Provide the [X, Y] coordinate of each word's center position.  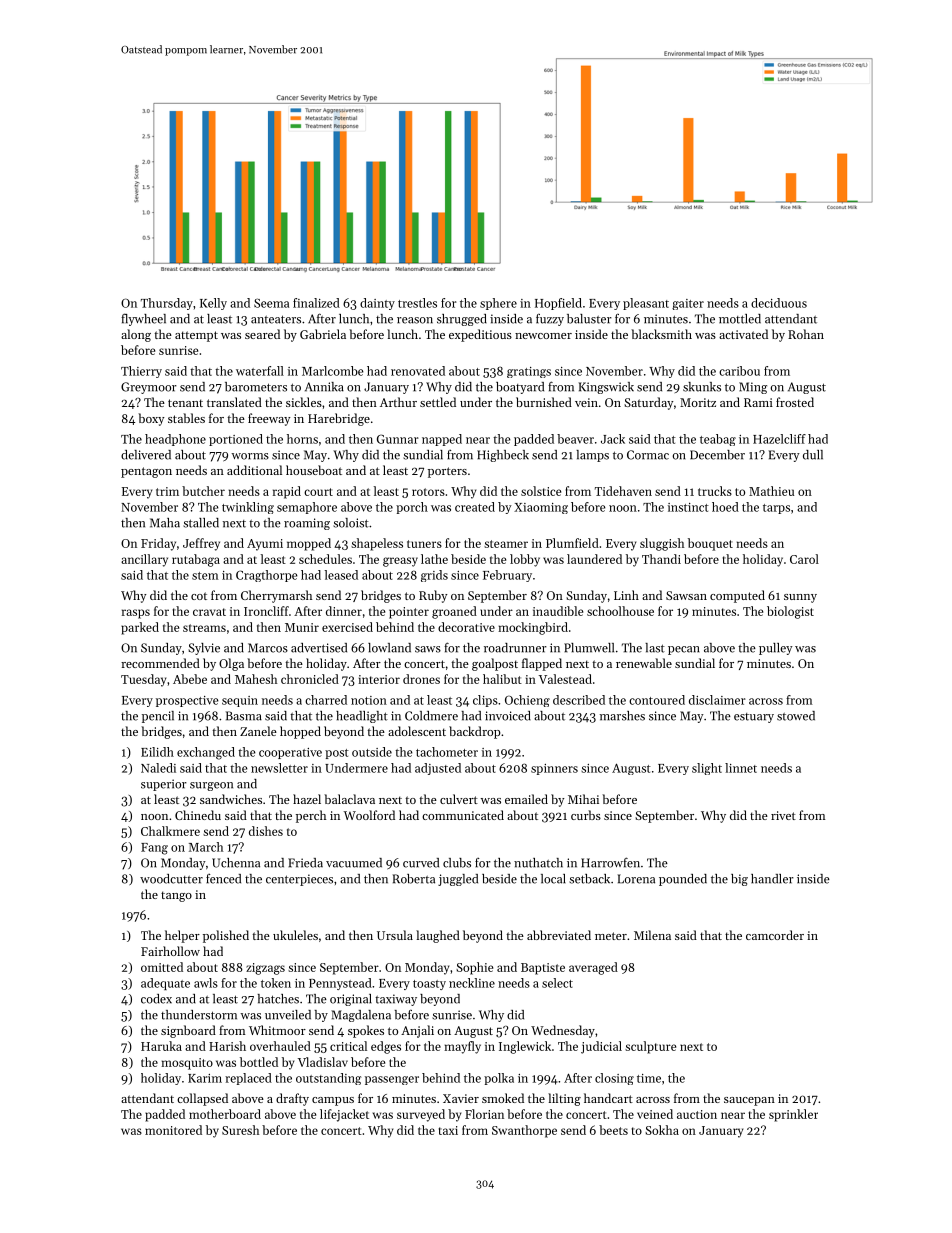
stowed [796, 716]
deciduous [779, 303]
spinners [554, 769]
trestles [417, 303]
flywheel [143, 319]
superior [164, 785]
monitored [173, 1130]
